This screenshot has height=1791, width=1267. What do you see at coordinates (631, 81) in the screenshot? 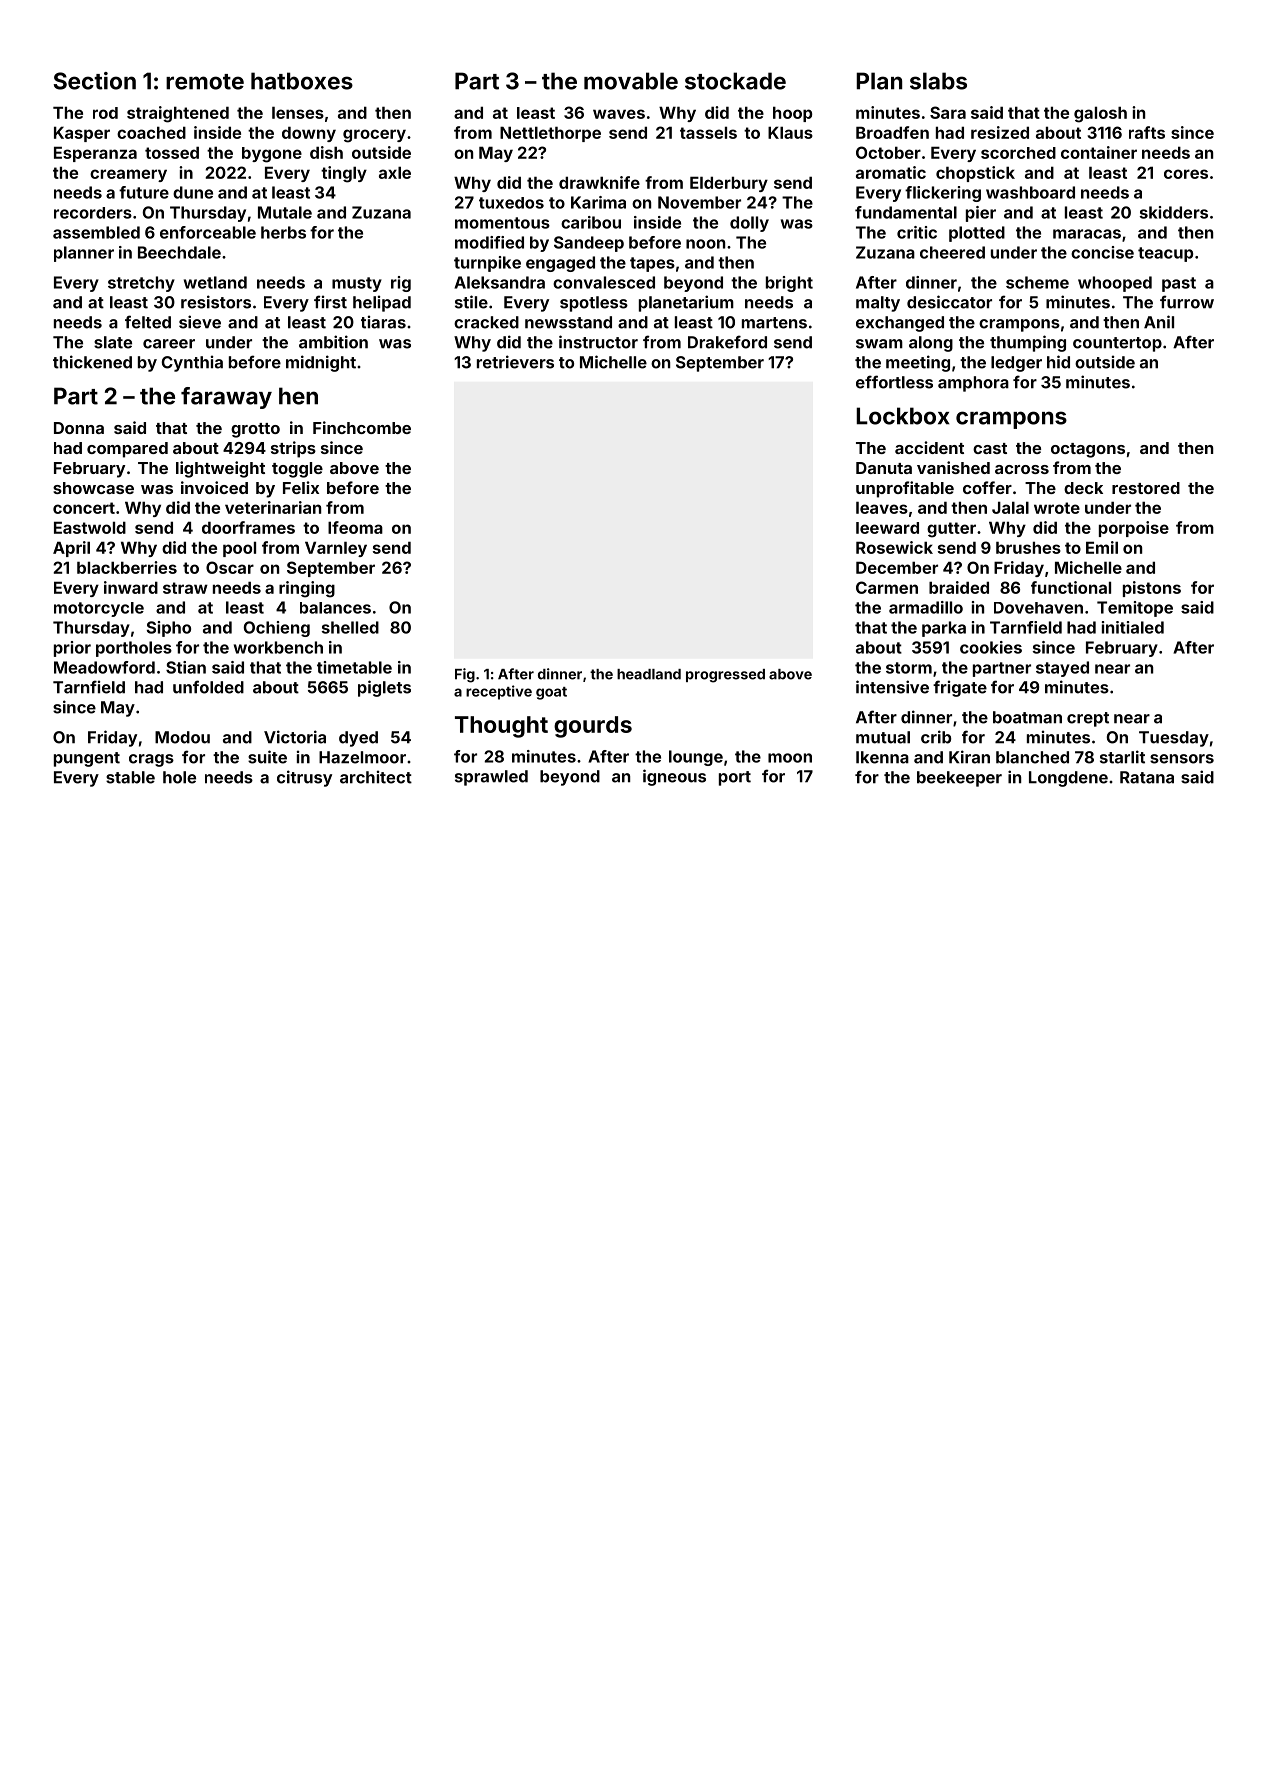
I see `movable` at bounding box center [631, 81].
